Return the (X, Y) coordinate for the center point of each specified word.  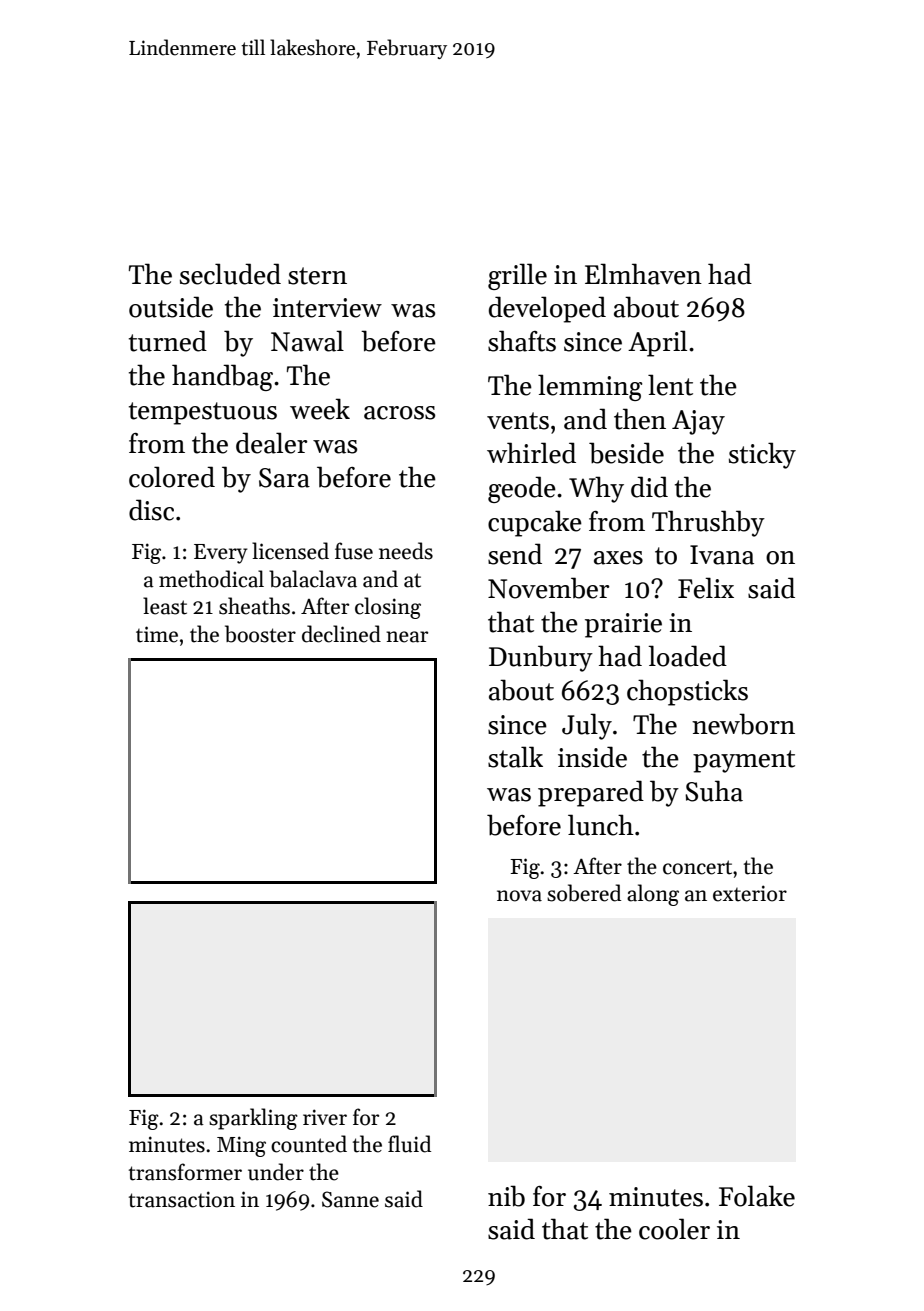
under (276, 1172)
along (653, 895)
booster (260, 634)
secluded (230, 274)
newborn (743, 724)
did (649, 487)
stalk (515, 757)
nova (519, 896)
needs (406, 551)
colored (172, 477)
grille (517, 276)
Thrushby (708, 523)
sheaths (254, 606)
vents (518, 421)
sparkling (253, 1119)
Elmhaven (643, 274)
